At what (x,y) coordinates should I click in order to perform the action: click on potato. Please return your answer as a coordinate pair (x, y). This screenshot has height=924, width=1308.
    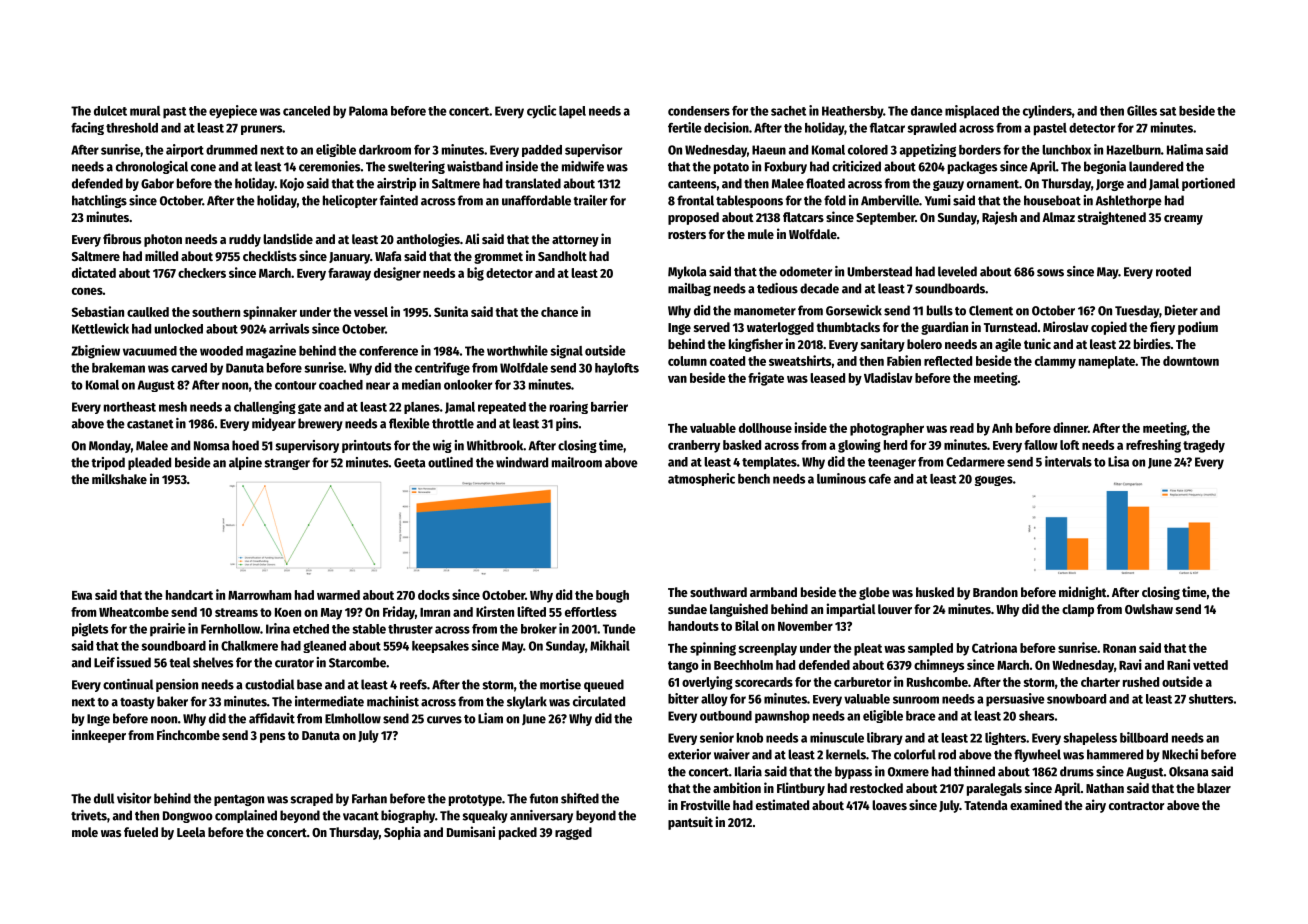
    Looking at the image, I should click on (731, 168).
